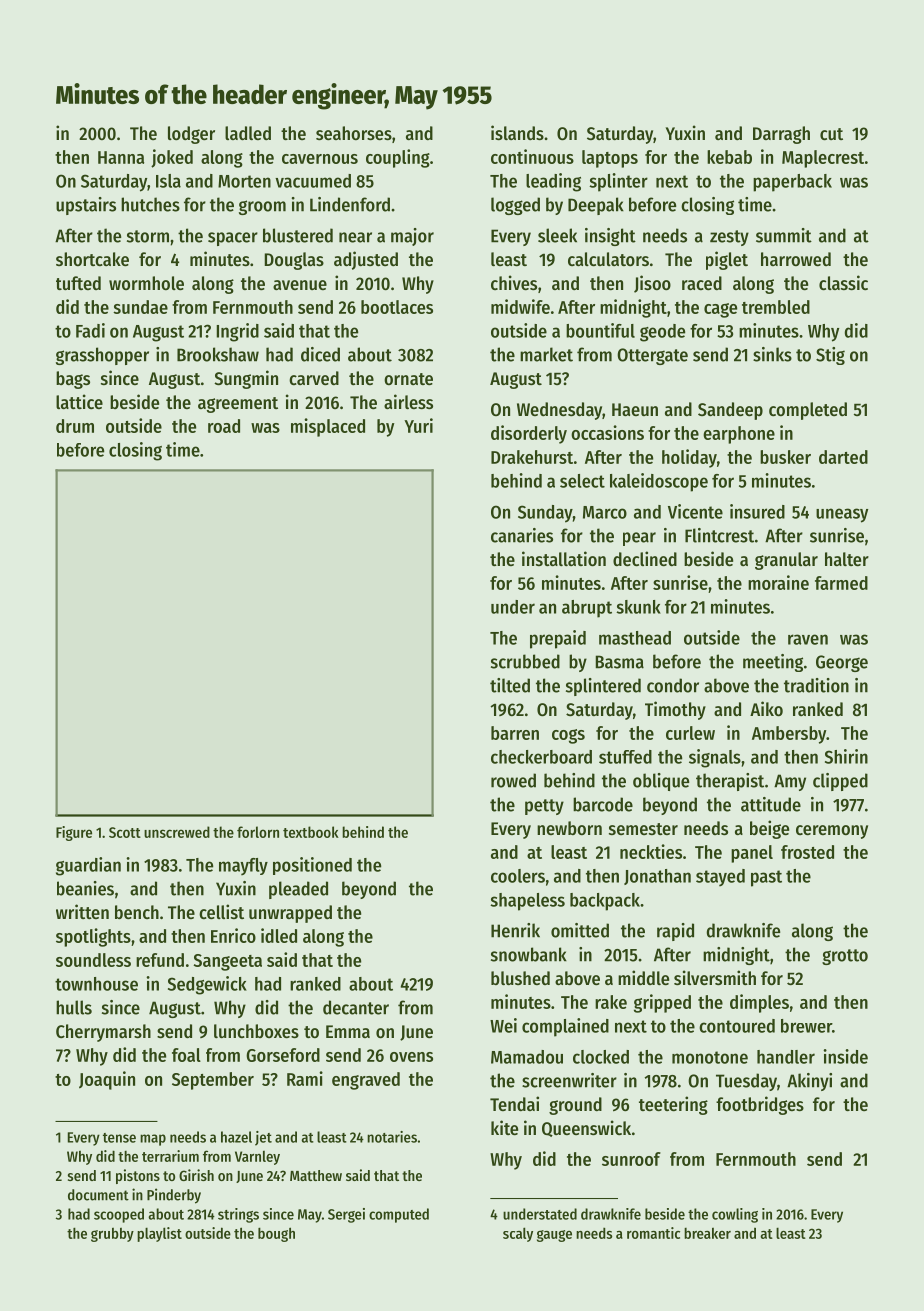 The width and height of the screenshot is (924, 1311). I want to click on holiday, so click(689, 458).
